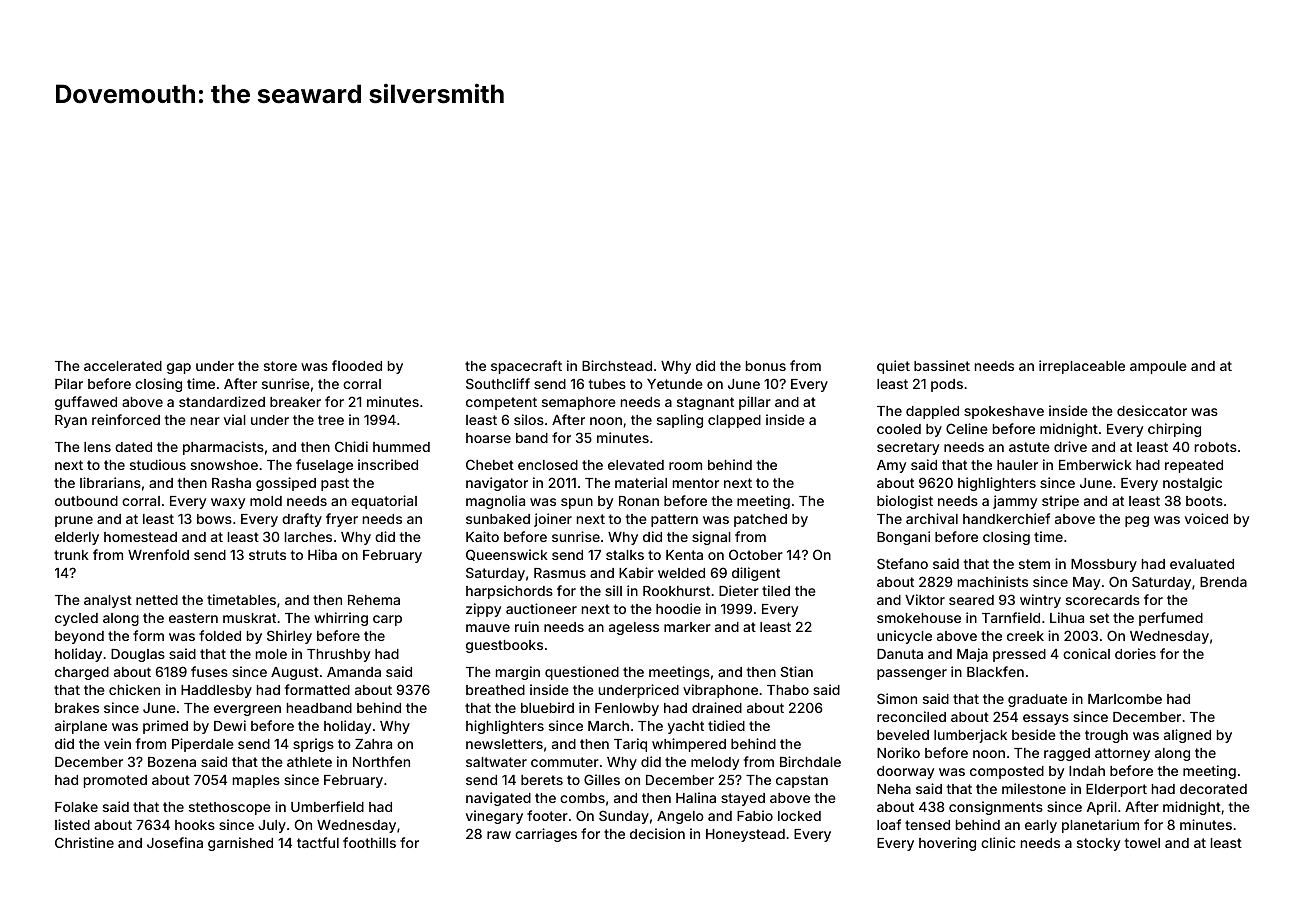 This document has width=1308, height=924. What do you see at coordinates (488, 438) in the document?
I see `hoarse` at bounding box center [488, 438].
